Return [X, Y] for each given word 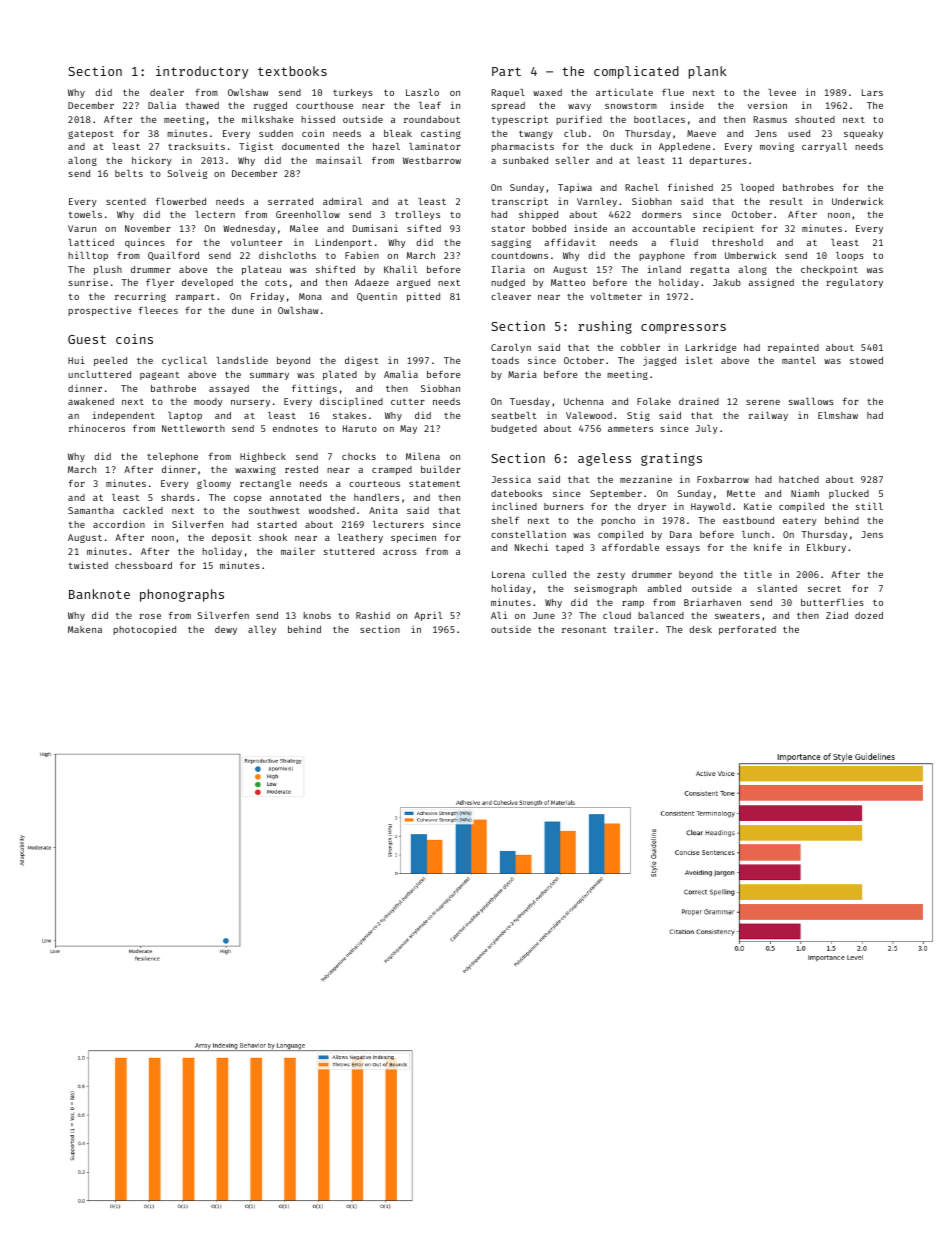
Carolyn [511, 348]
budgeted [514, 429]
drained [699, 401]
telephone [172, 457]
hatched [799, 479]
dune [243, 310]
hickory [152, 161]
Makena [85, 629]
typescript [520, 120]
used [799, 133]
